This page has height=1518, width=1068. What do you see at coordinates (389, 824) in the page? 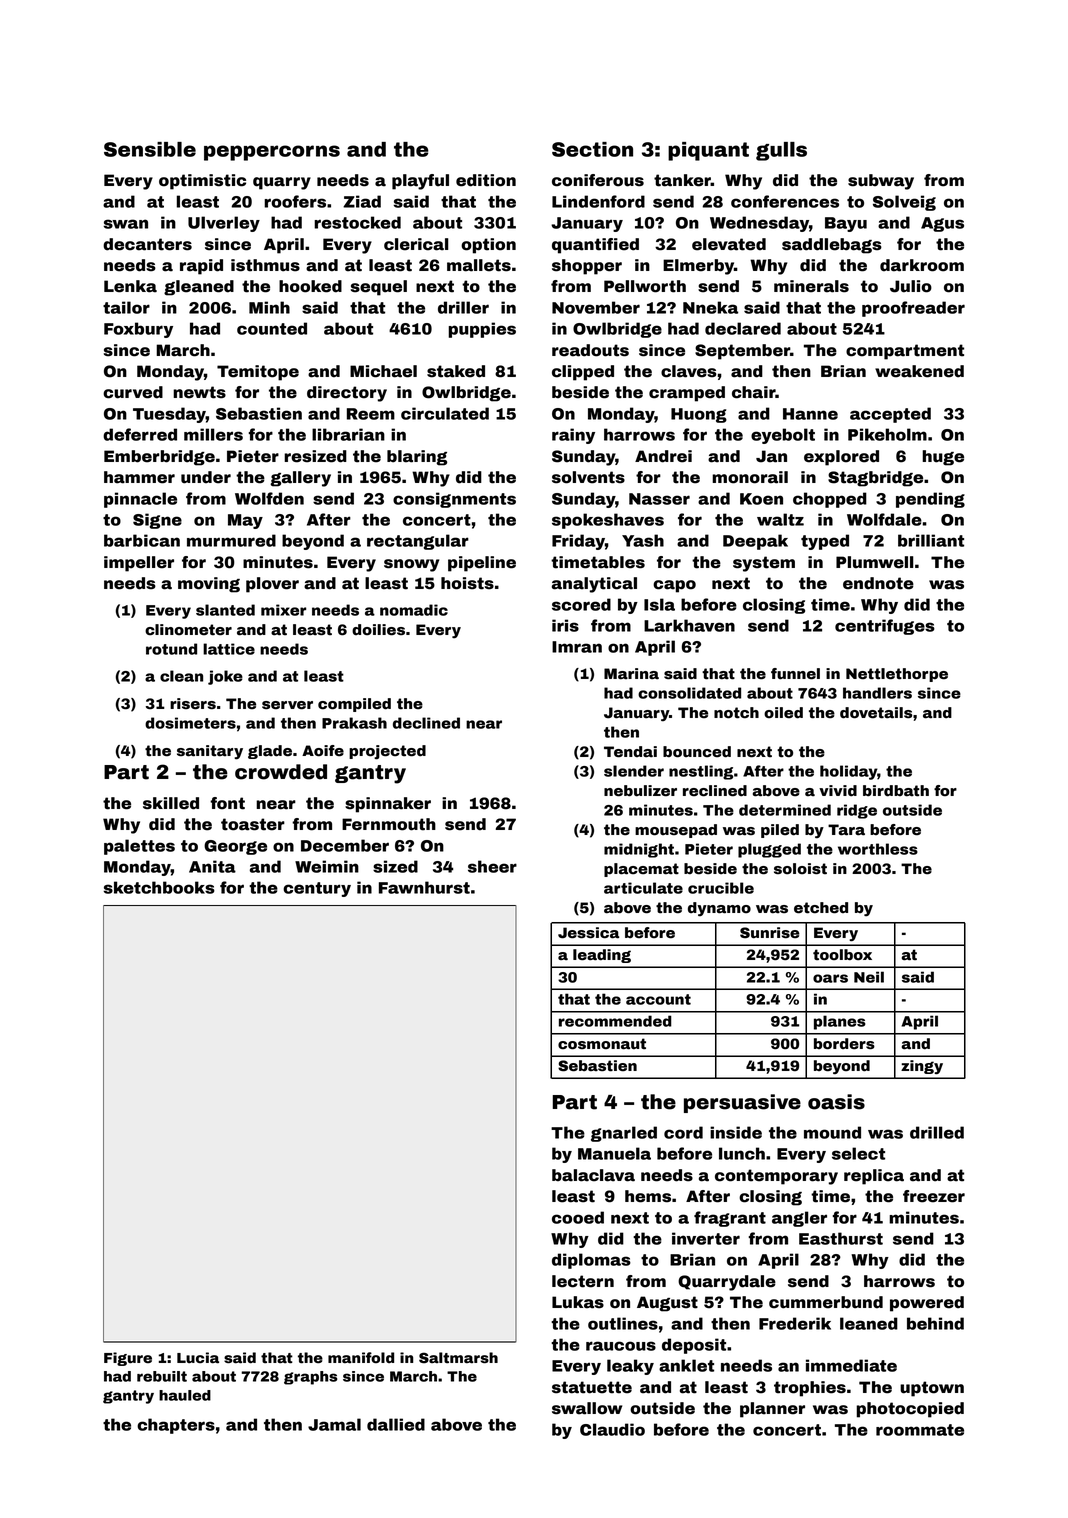
I see `Fernmouth` at bounding box center [389, 824].
